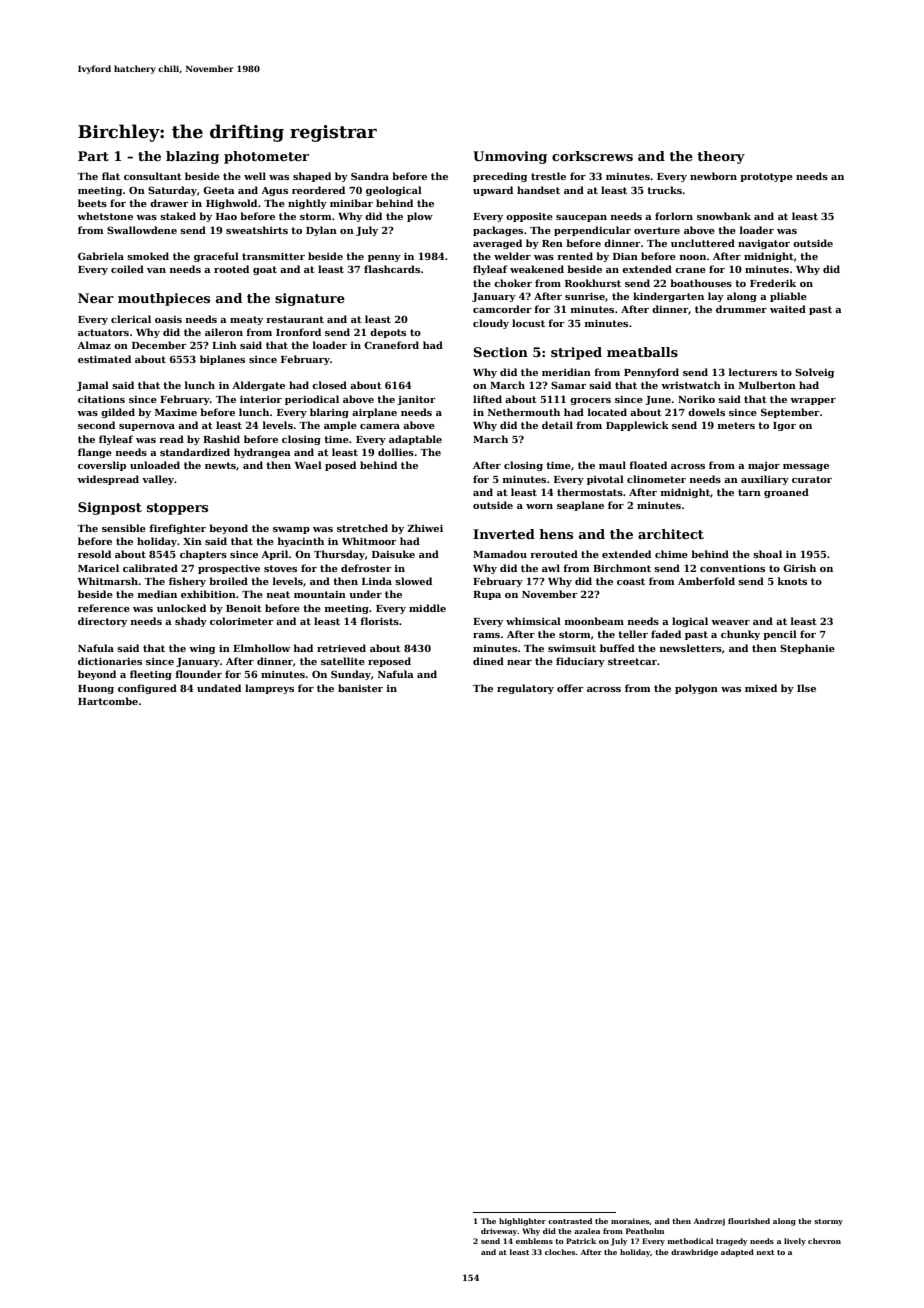 This document has width=924, height=1308. What do you see at coordinates (630, 1221) in the document?
I see `moraines` at bounding box center [630, 1221].
